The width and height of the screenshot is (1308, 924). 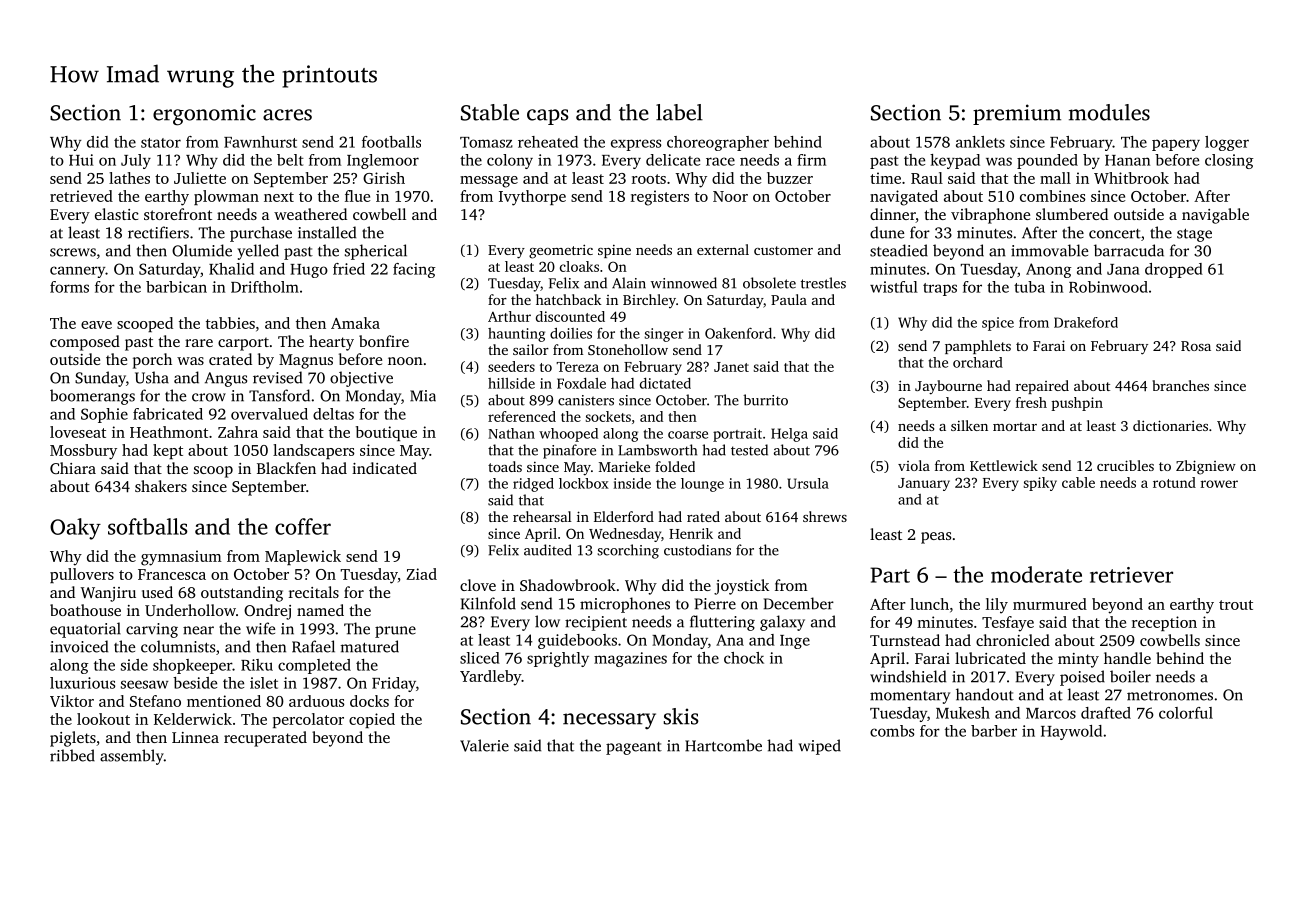 What do you see at coordinates (316, 701) in the screenshot?
I see `arduous` at bounding box center [316, 701].
